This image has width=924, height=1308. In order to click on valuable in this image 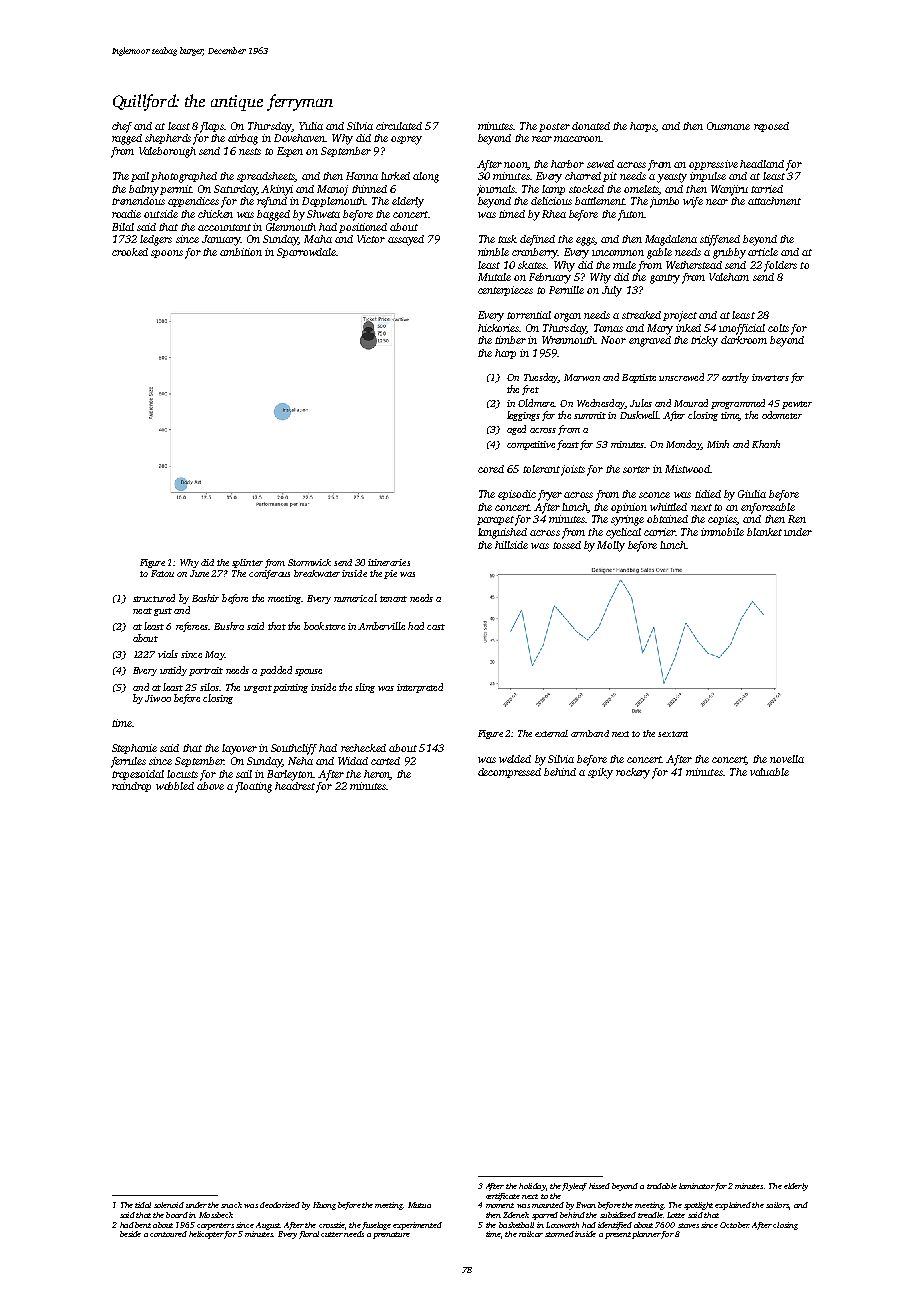, I will do `click(769, 772)`.
